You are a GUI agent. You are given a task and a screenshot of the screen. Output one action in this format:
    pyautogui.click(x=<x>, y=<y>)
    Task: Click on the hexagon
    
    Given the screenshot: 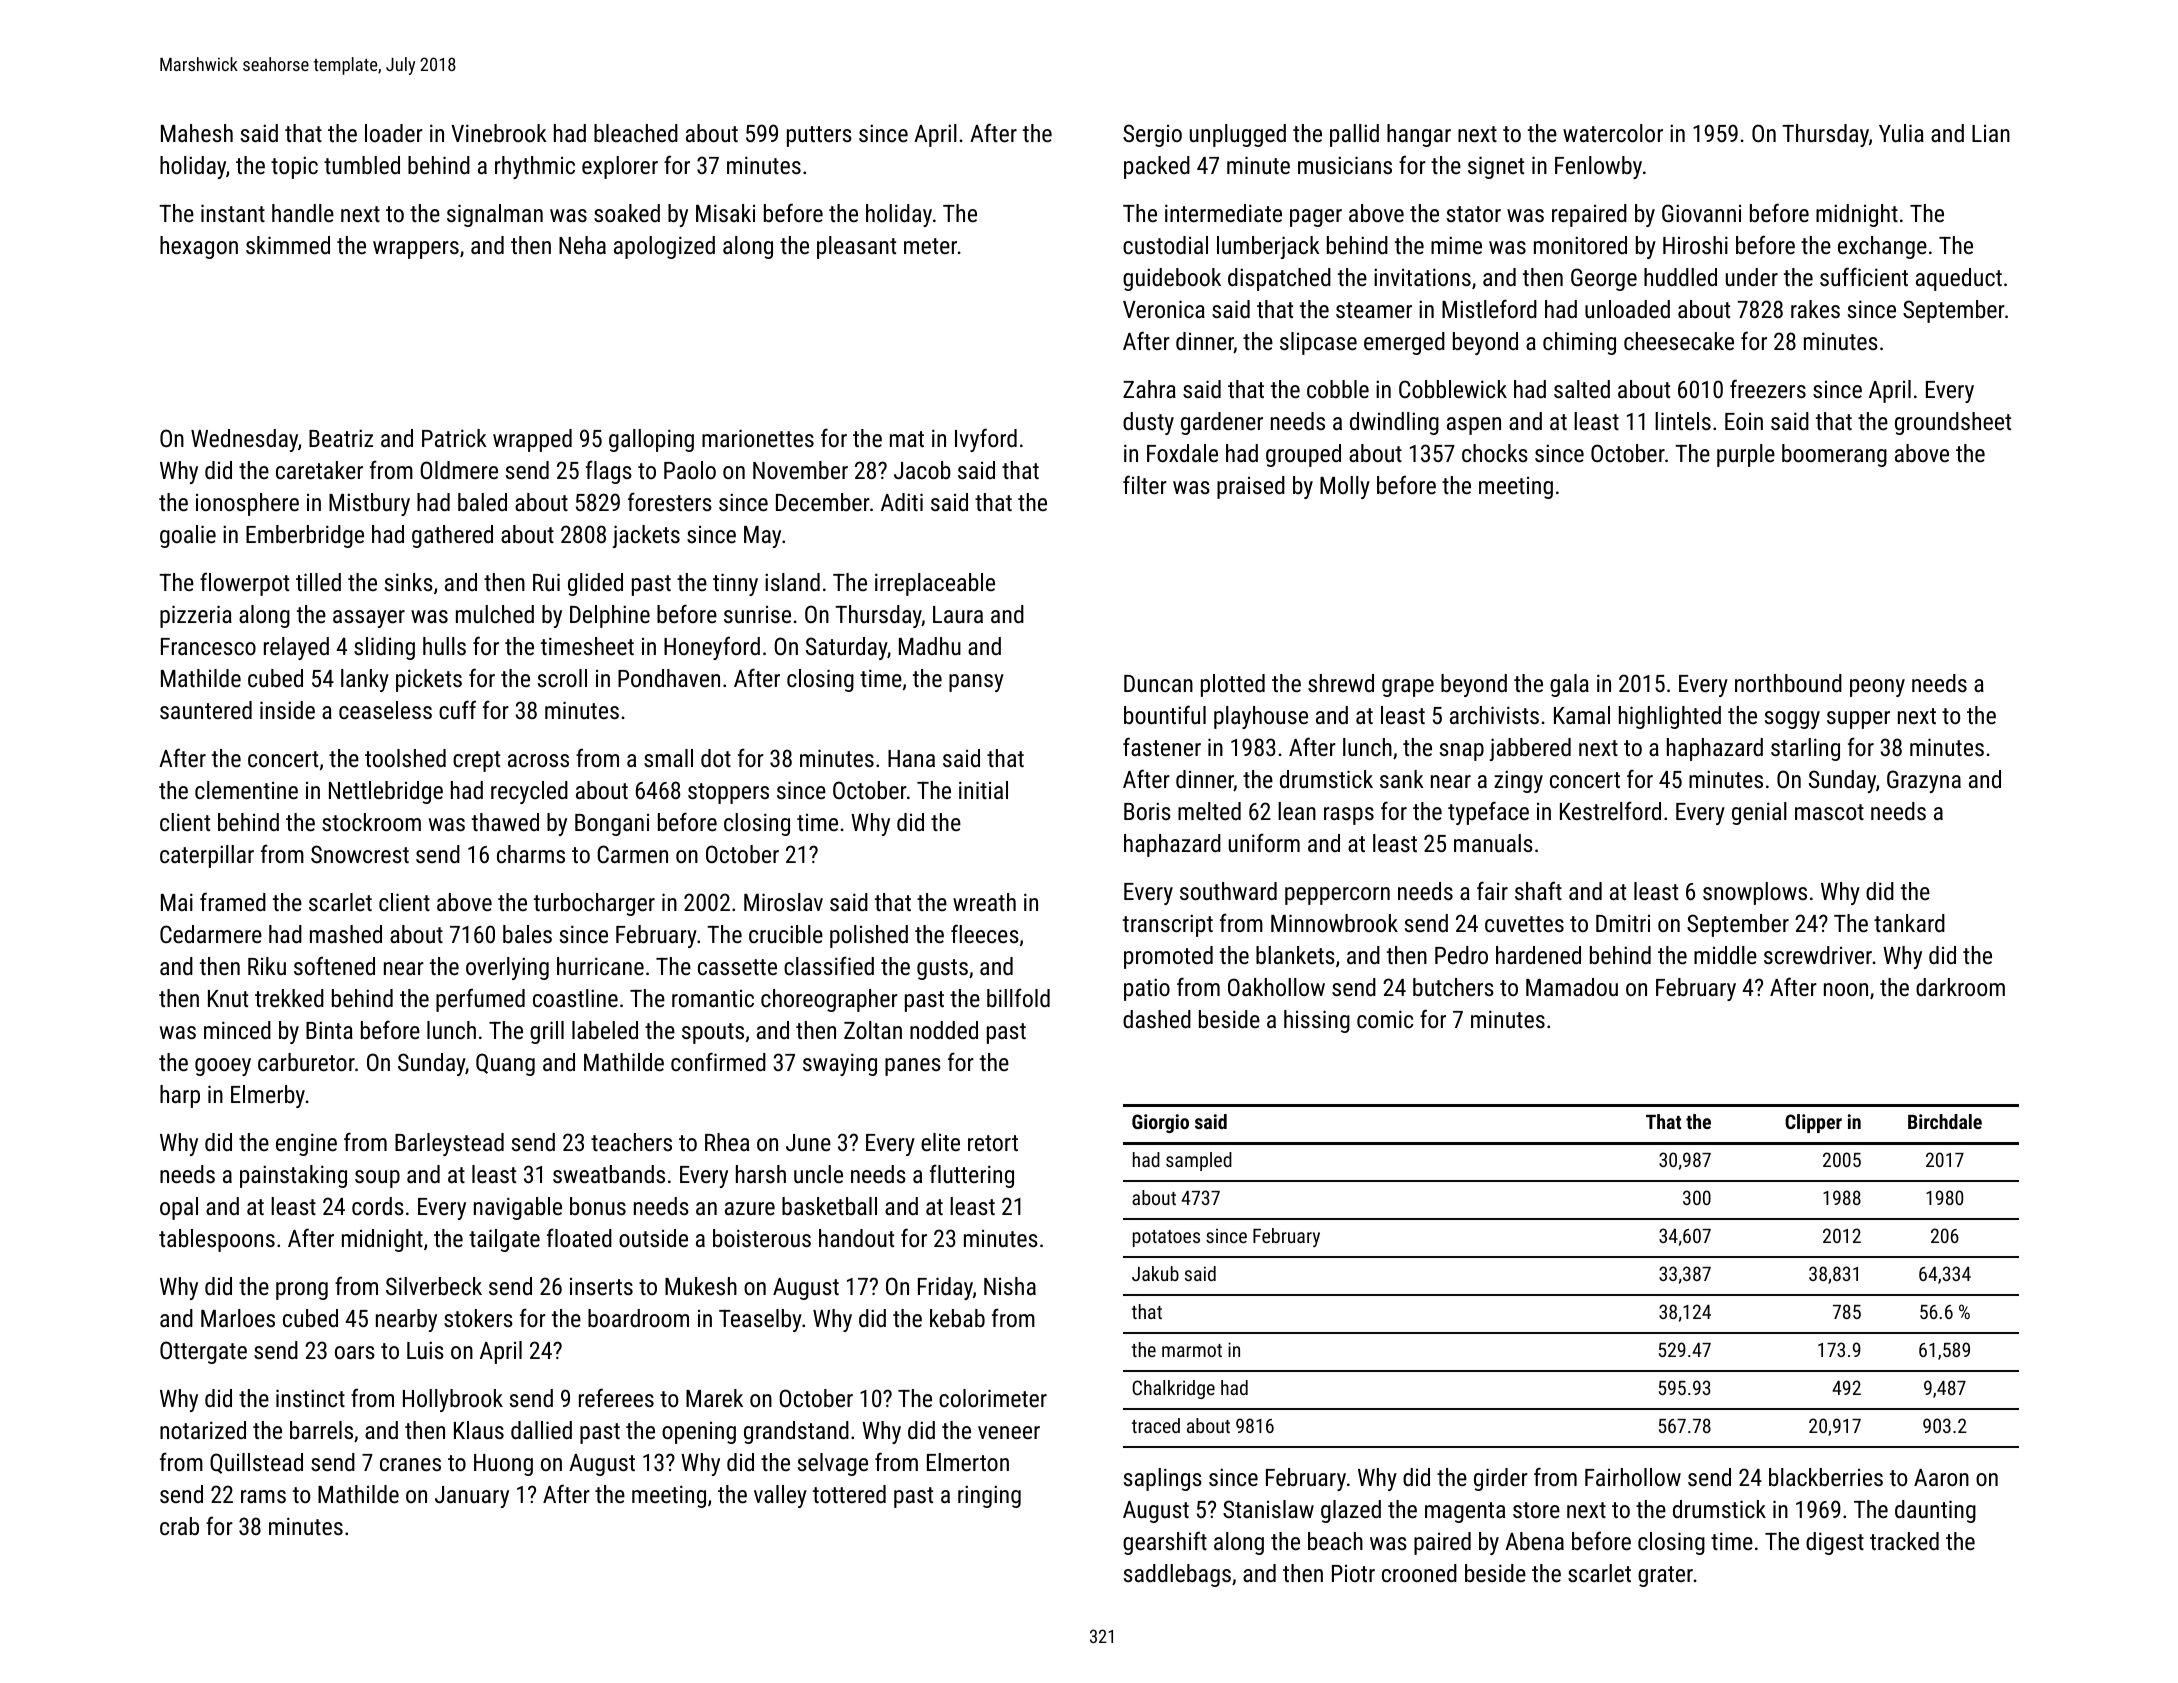 What is the action you would take?
    pyautogui.click(x=199, y=247)
